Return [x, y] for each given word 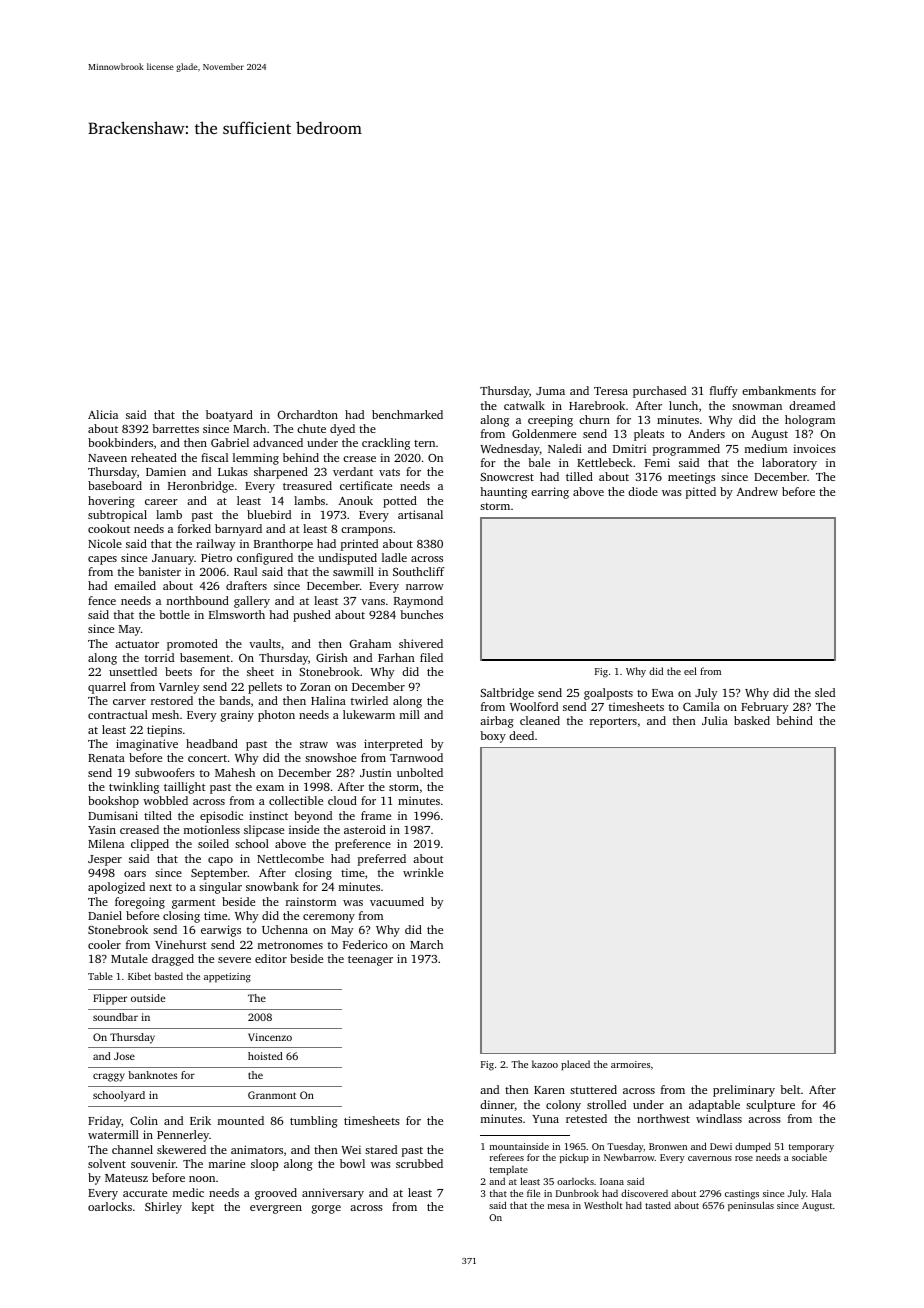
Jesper [105, 860]
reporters [613, 723]
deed [521, 735]
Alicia [103, 414]
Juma [550, 391]
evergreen [276, 1209]
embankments [779, 390]
